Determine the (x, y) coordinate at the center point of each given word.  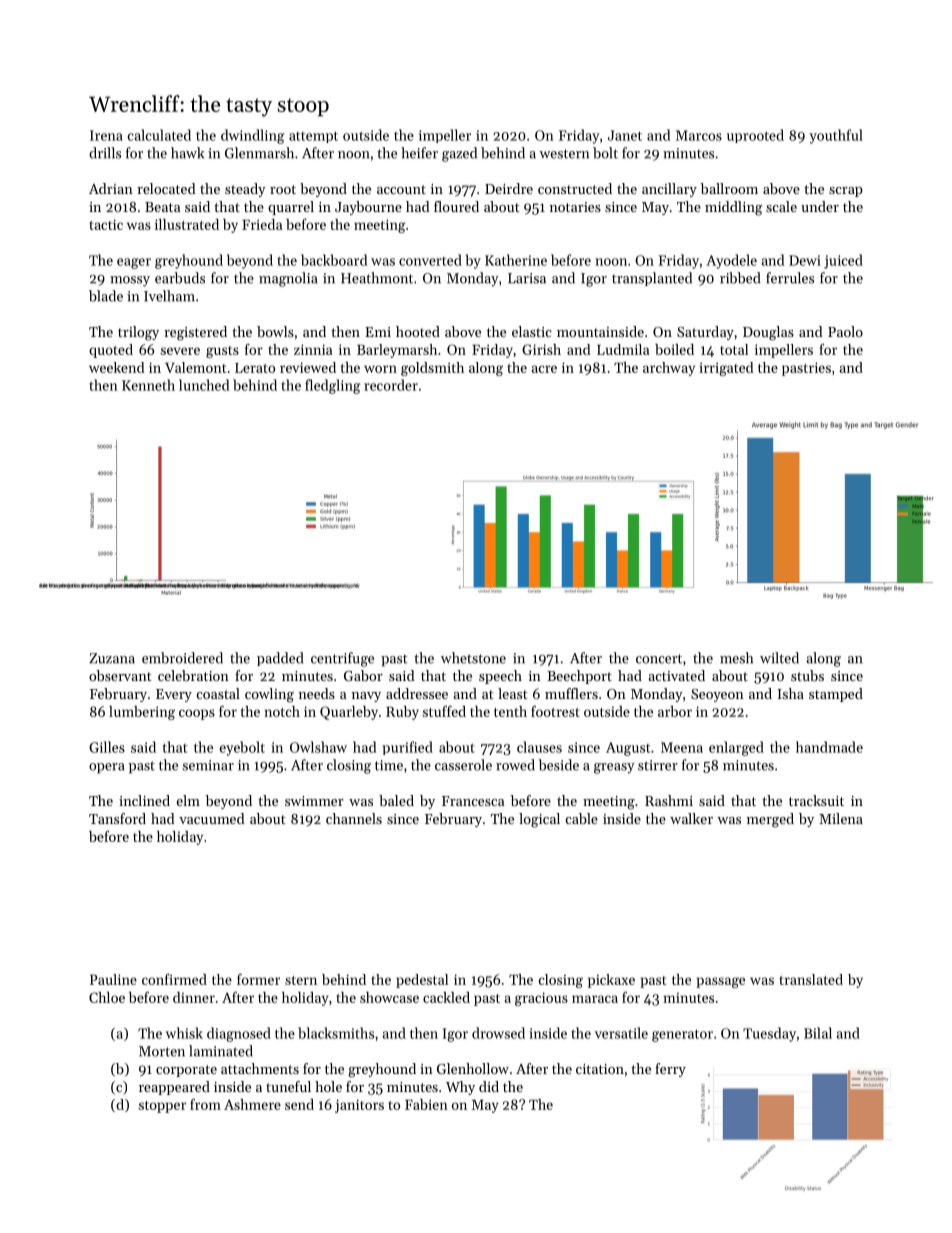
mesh (736, 658)
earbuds (180, 278)
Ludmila (623, 349)
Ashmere (252, 1104)
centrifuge (342, 659)
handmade (829, 747)
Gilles (107, 747)
